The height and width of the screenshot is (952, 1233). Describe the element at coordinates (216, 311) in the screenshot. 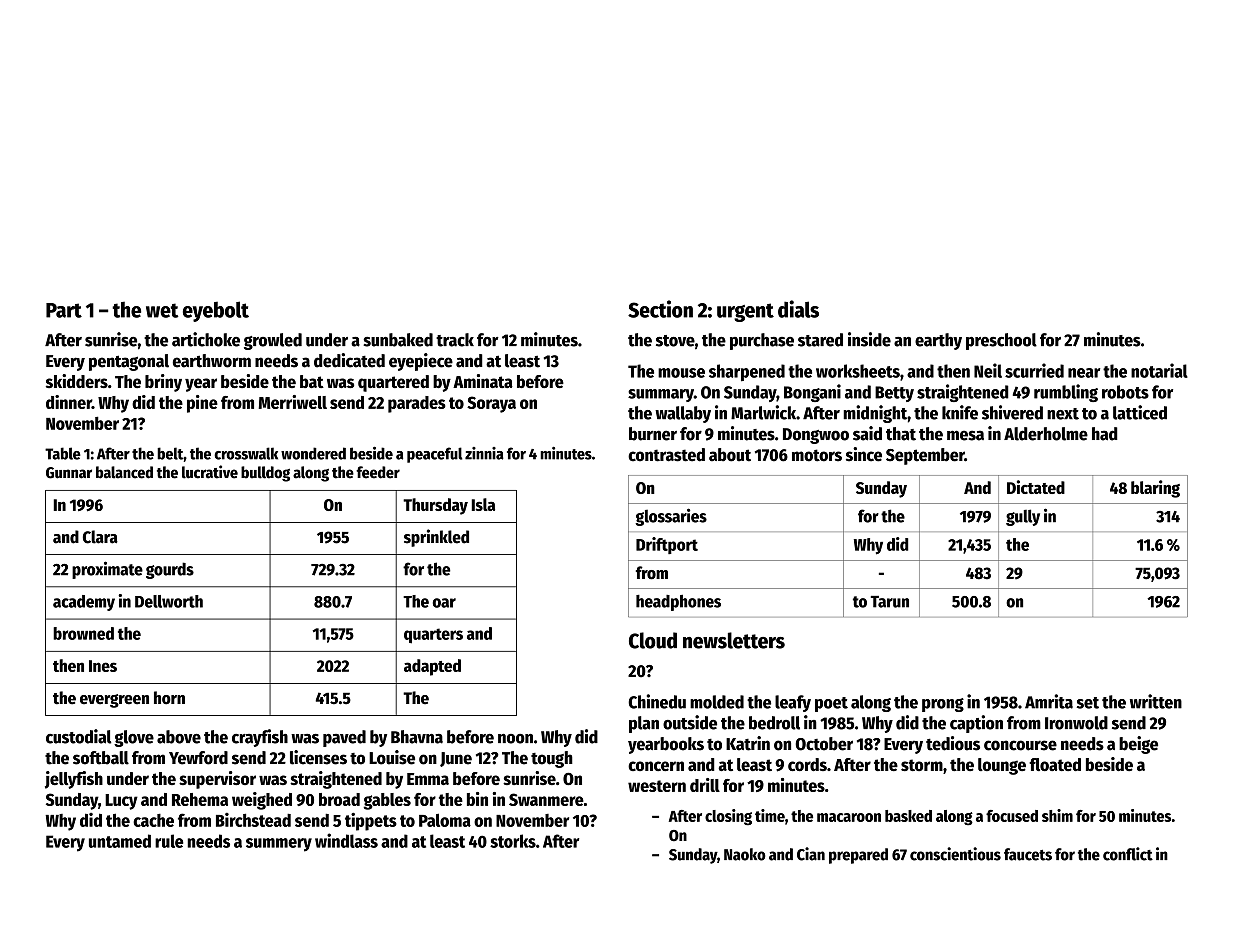

I see `eyebolt` at that location.
